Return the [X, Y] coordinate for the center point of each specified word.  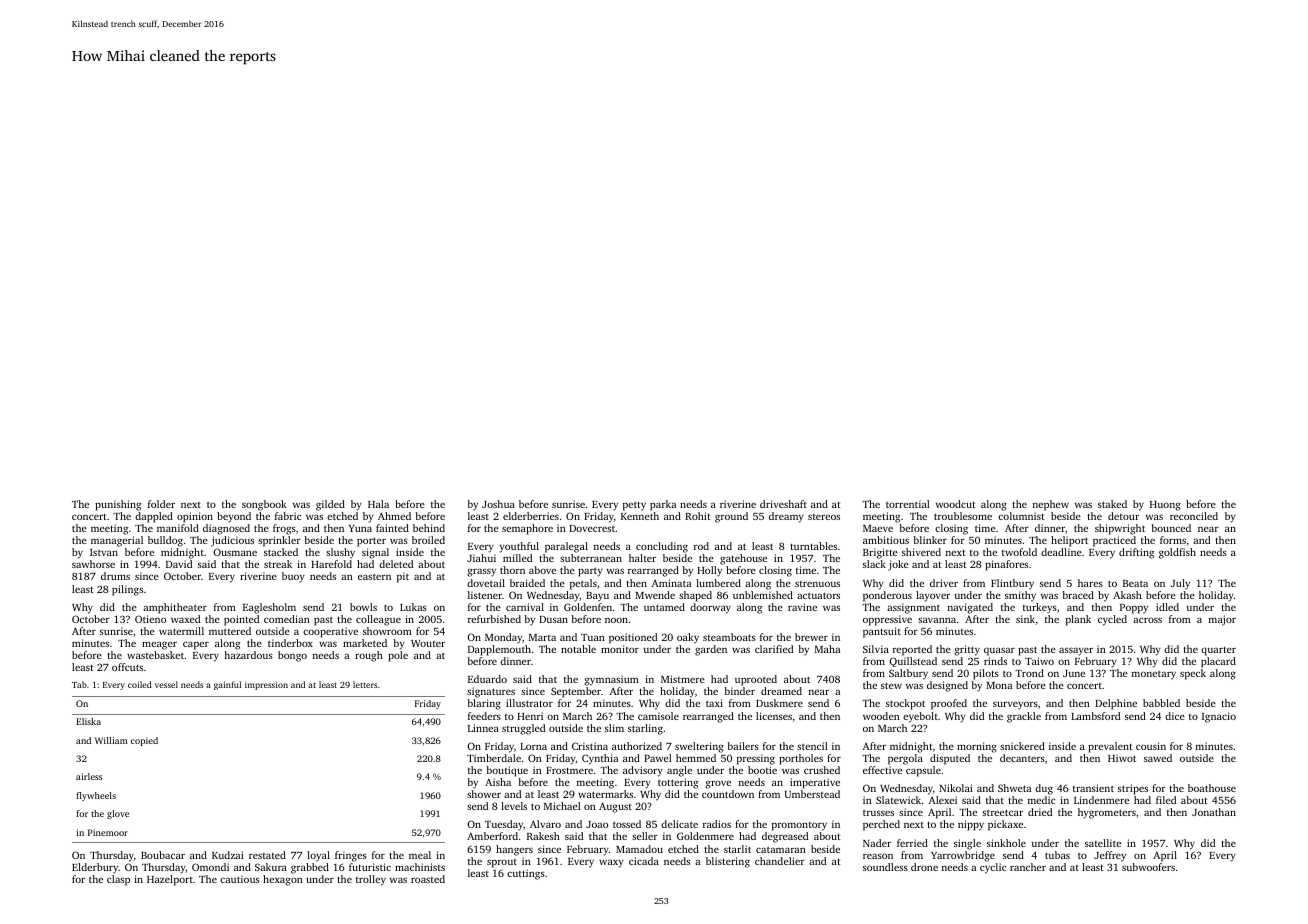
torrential [908, 504]
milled [517, 558]
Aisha [498, 782]
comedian [287, 619]
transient [1093, 788]
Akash [1127, 595]
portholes [801, 759]
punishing [118, 505]
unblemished [763, 595]
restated [267, 855]
